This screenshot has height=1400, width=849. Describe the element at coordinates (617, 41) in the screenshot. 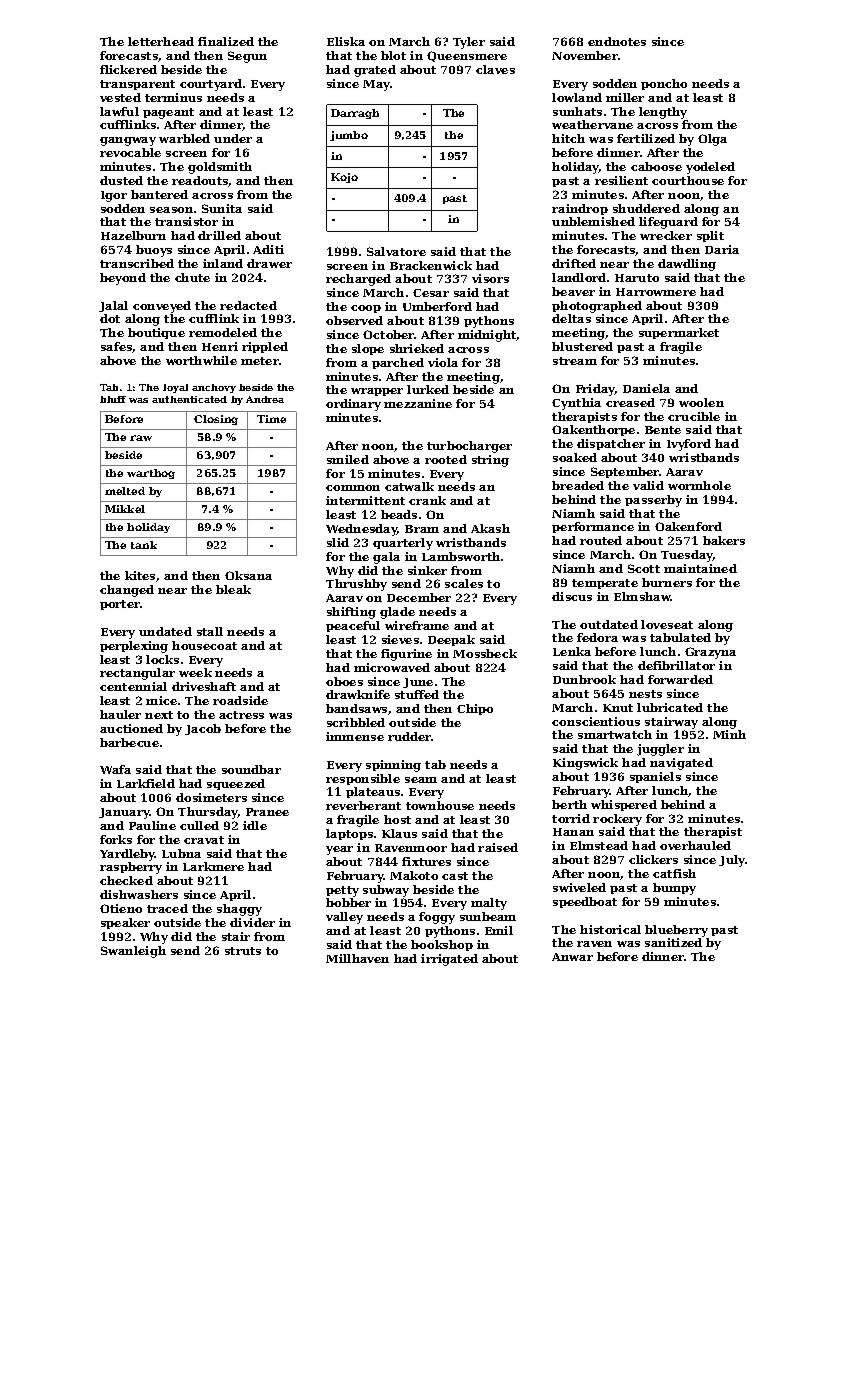

I see `endnotes` at that location.
